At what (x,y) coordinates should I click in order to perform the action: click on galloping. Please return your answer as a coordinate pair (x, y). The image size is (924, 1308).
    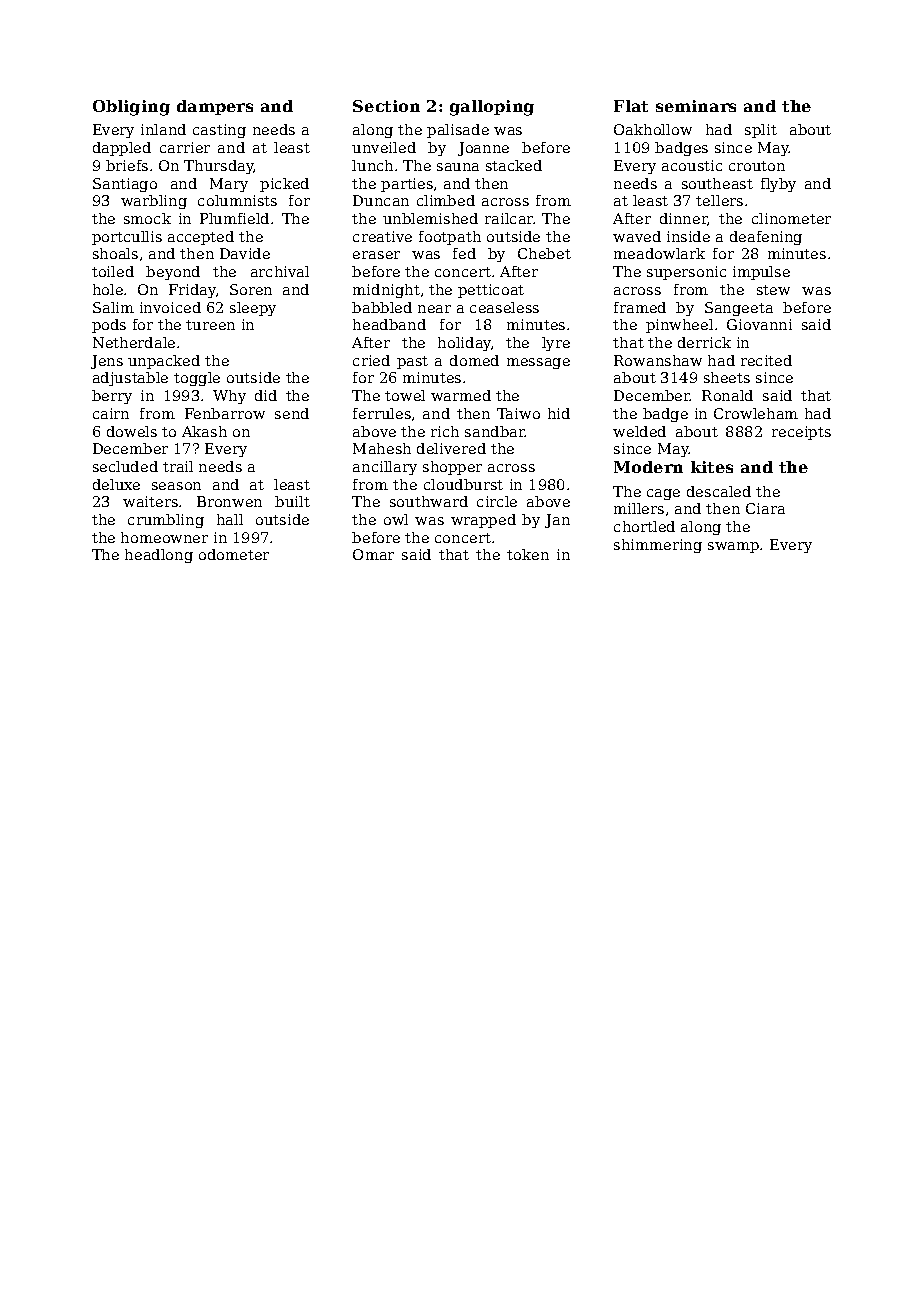
    Looking at the image, I should click on (492, 108).
